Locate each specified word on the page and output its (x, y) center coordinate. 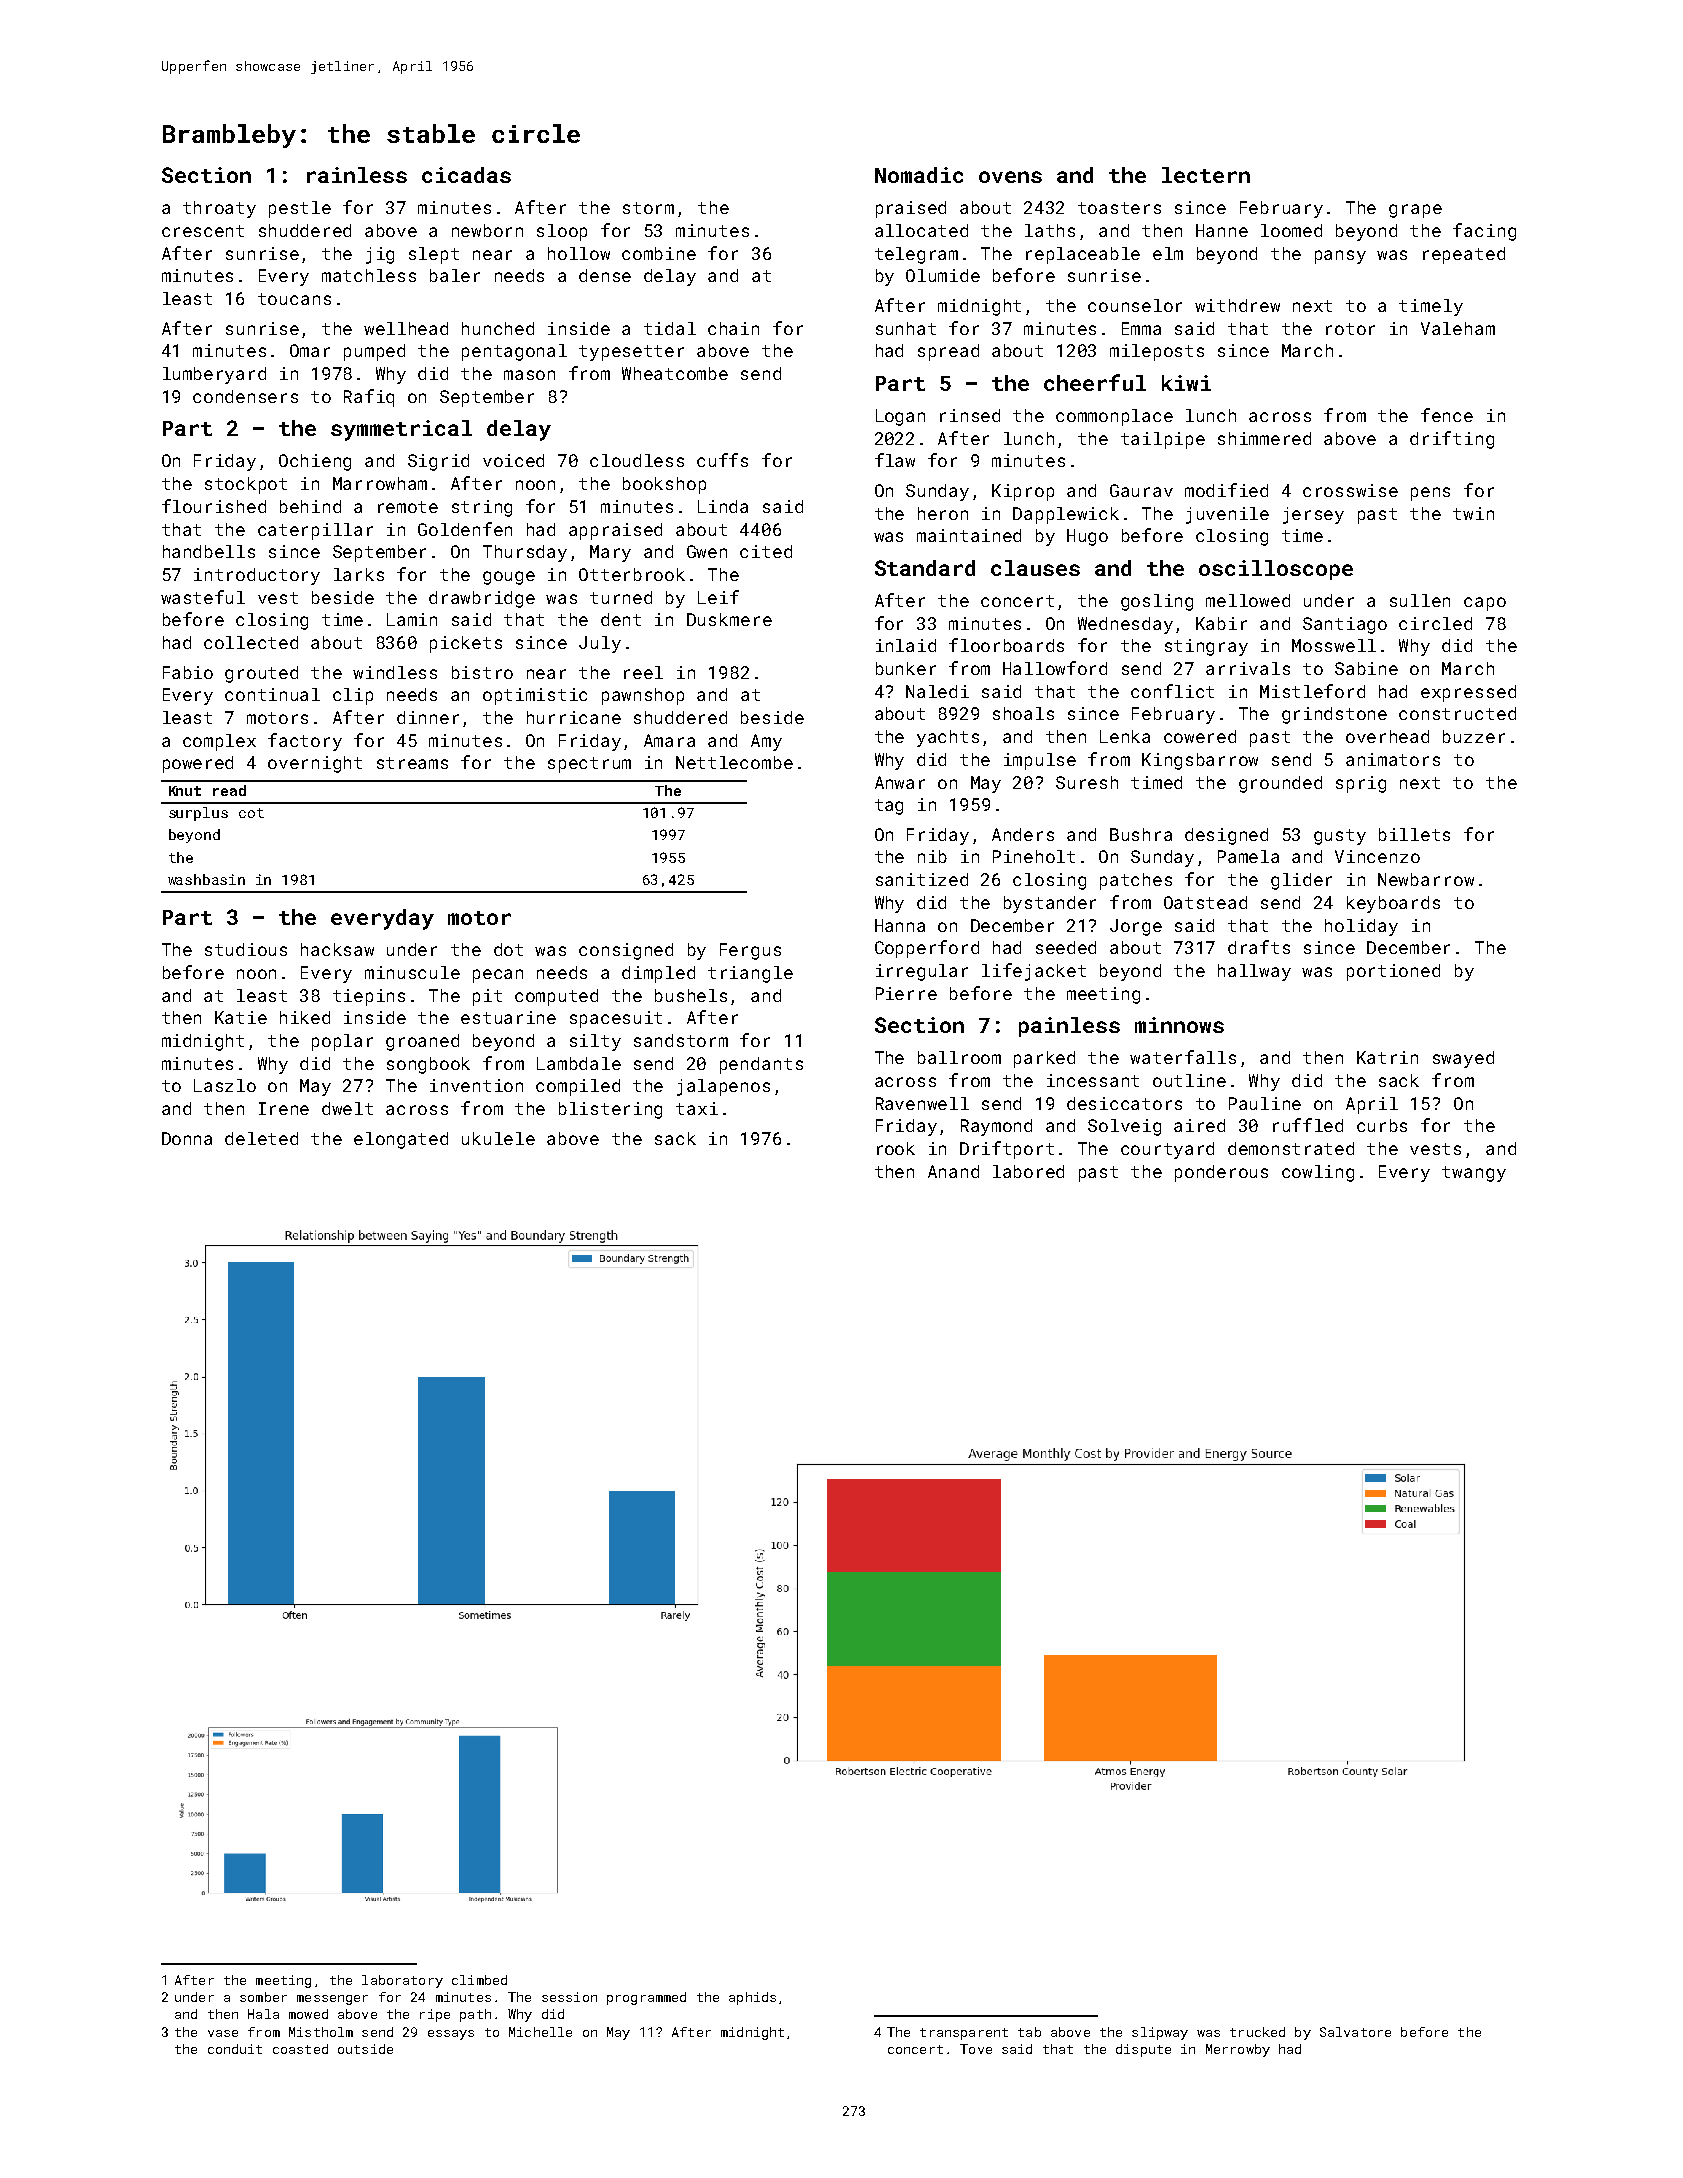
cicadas (466, 175)
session (569, 1997)
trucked (1257, 2032)
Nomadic (919, 175)
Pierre (906, 993)
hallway (1254, 972)
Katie (241, 1017)
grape (1415, 211)
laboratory (402, 1981)
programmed (646, 1998)
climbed (479, 1980)
